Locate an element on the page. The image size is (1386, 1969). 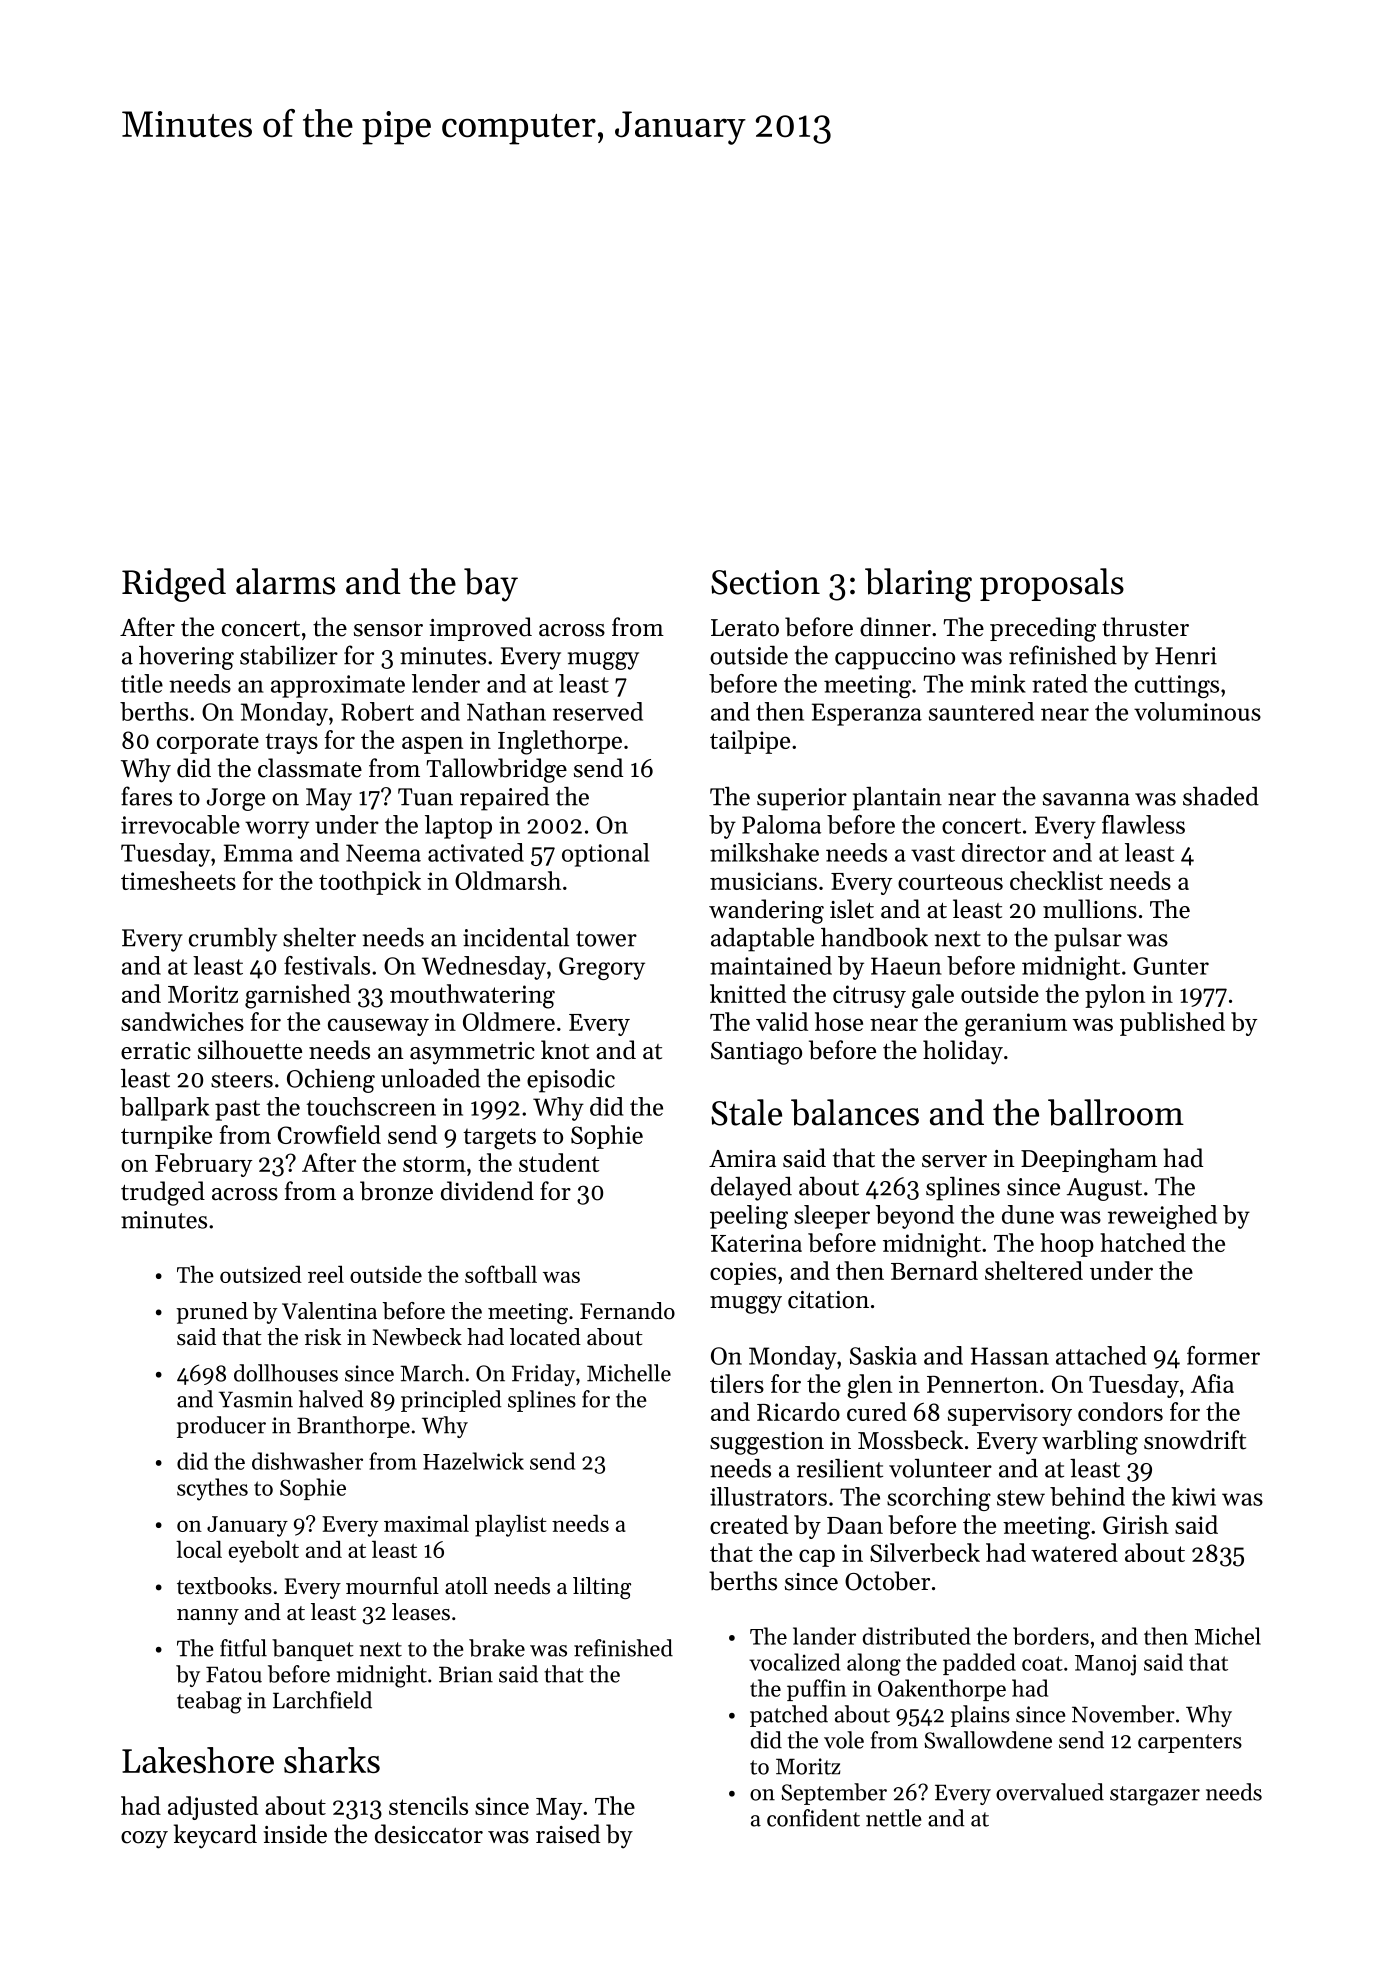
ballroom is located at coordinates (1116, 1112).
